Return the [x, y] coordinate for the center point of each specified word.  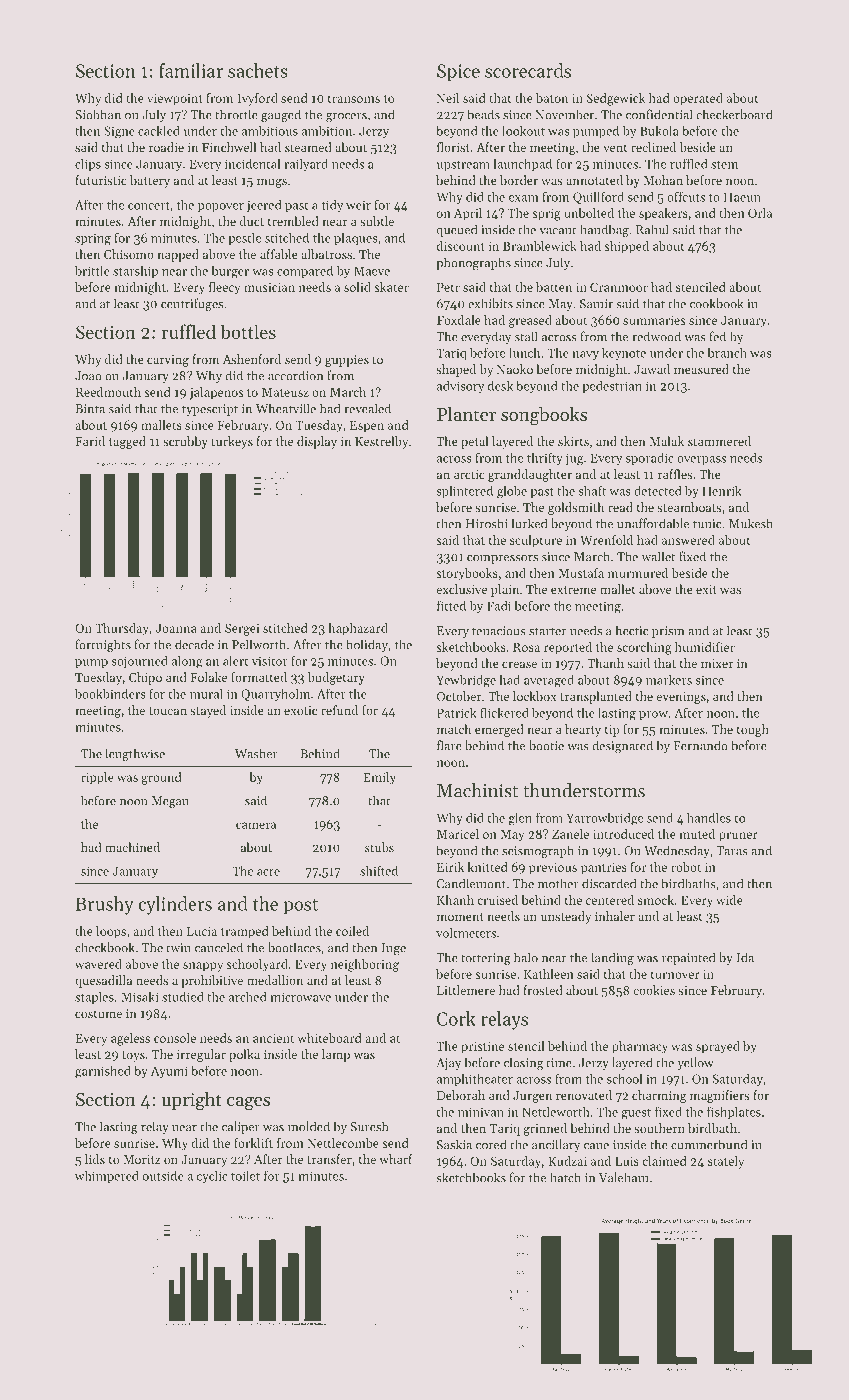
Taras [732, 851]
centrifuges [192, 304]
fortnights [103, 645]
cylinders [175, 905]
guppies [347, 361]
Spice [458, 73]
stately [726, 1162]
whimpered [107, 1177]
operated [698, 99]
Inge [393, 949]
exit [706, 589]
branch [727, 353]
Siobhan [98, 114]
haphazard [358, 629]
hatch [565, 1177]
